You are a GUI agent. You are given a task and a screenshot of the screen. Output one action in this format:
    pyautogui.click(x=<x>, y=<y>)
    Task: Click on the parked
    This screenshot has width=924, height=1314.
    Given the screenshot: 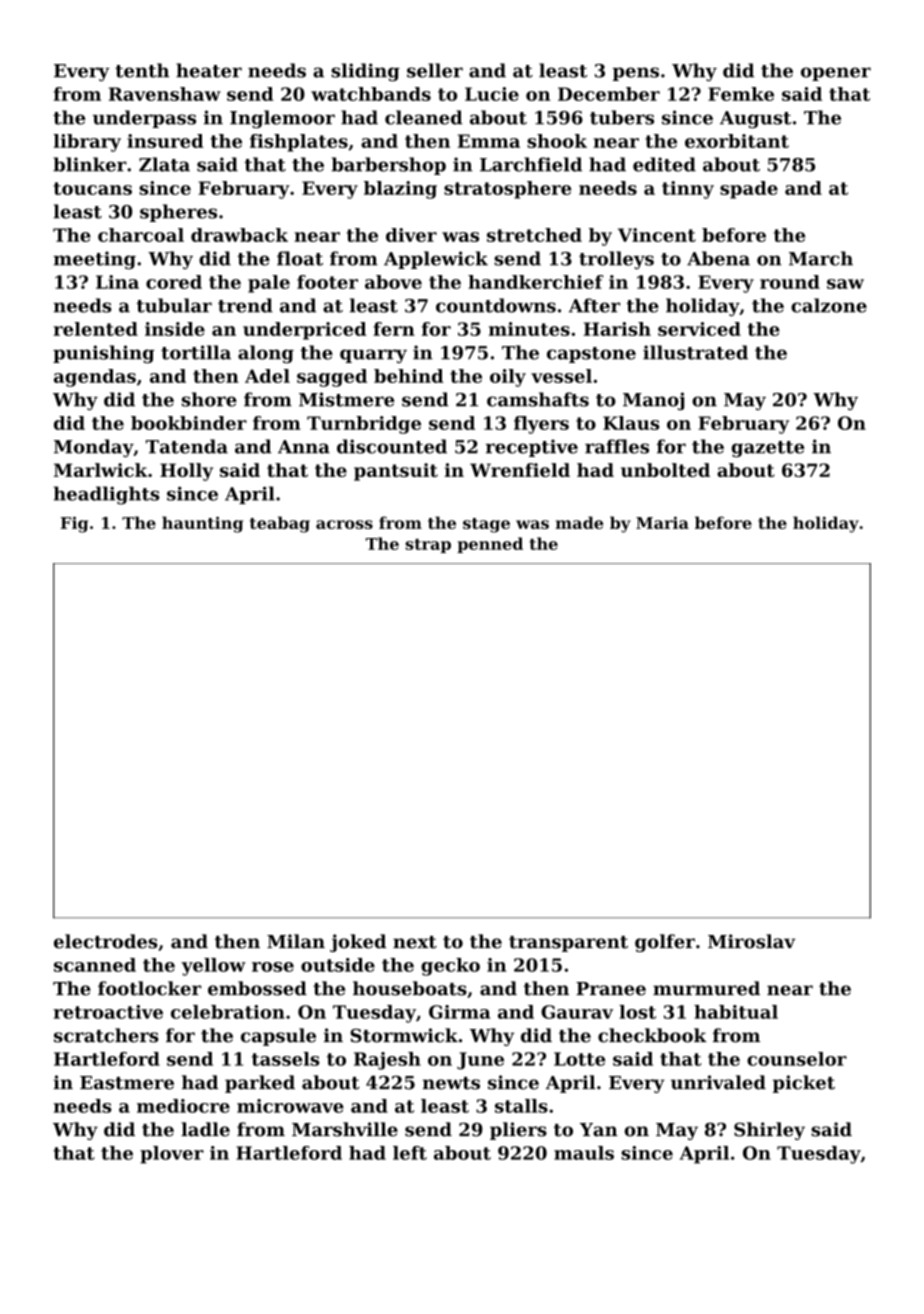 What is the action you would take?
    pyautogui.click(x=260, y=1084)
